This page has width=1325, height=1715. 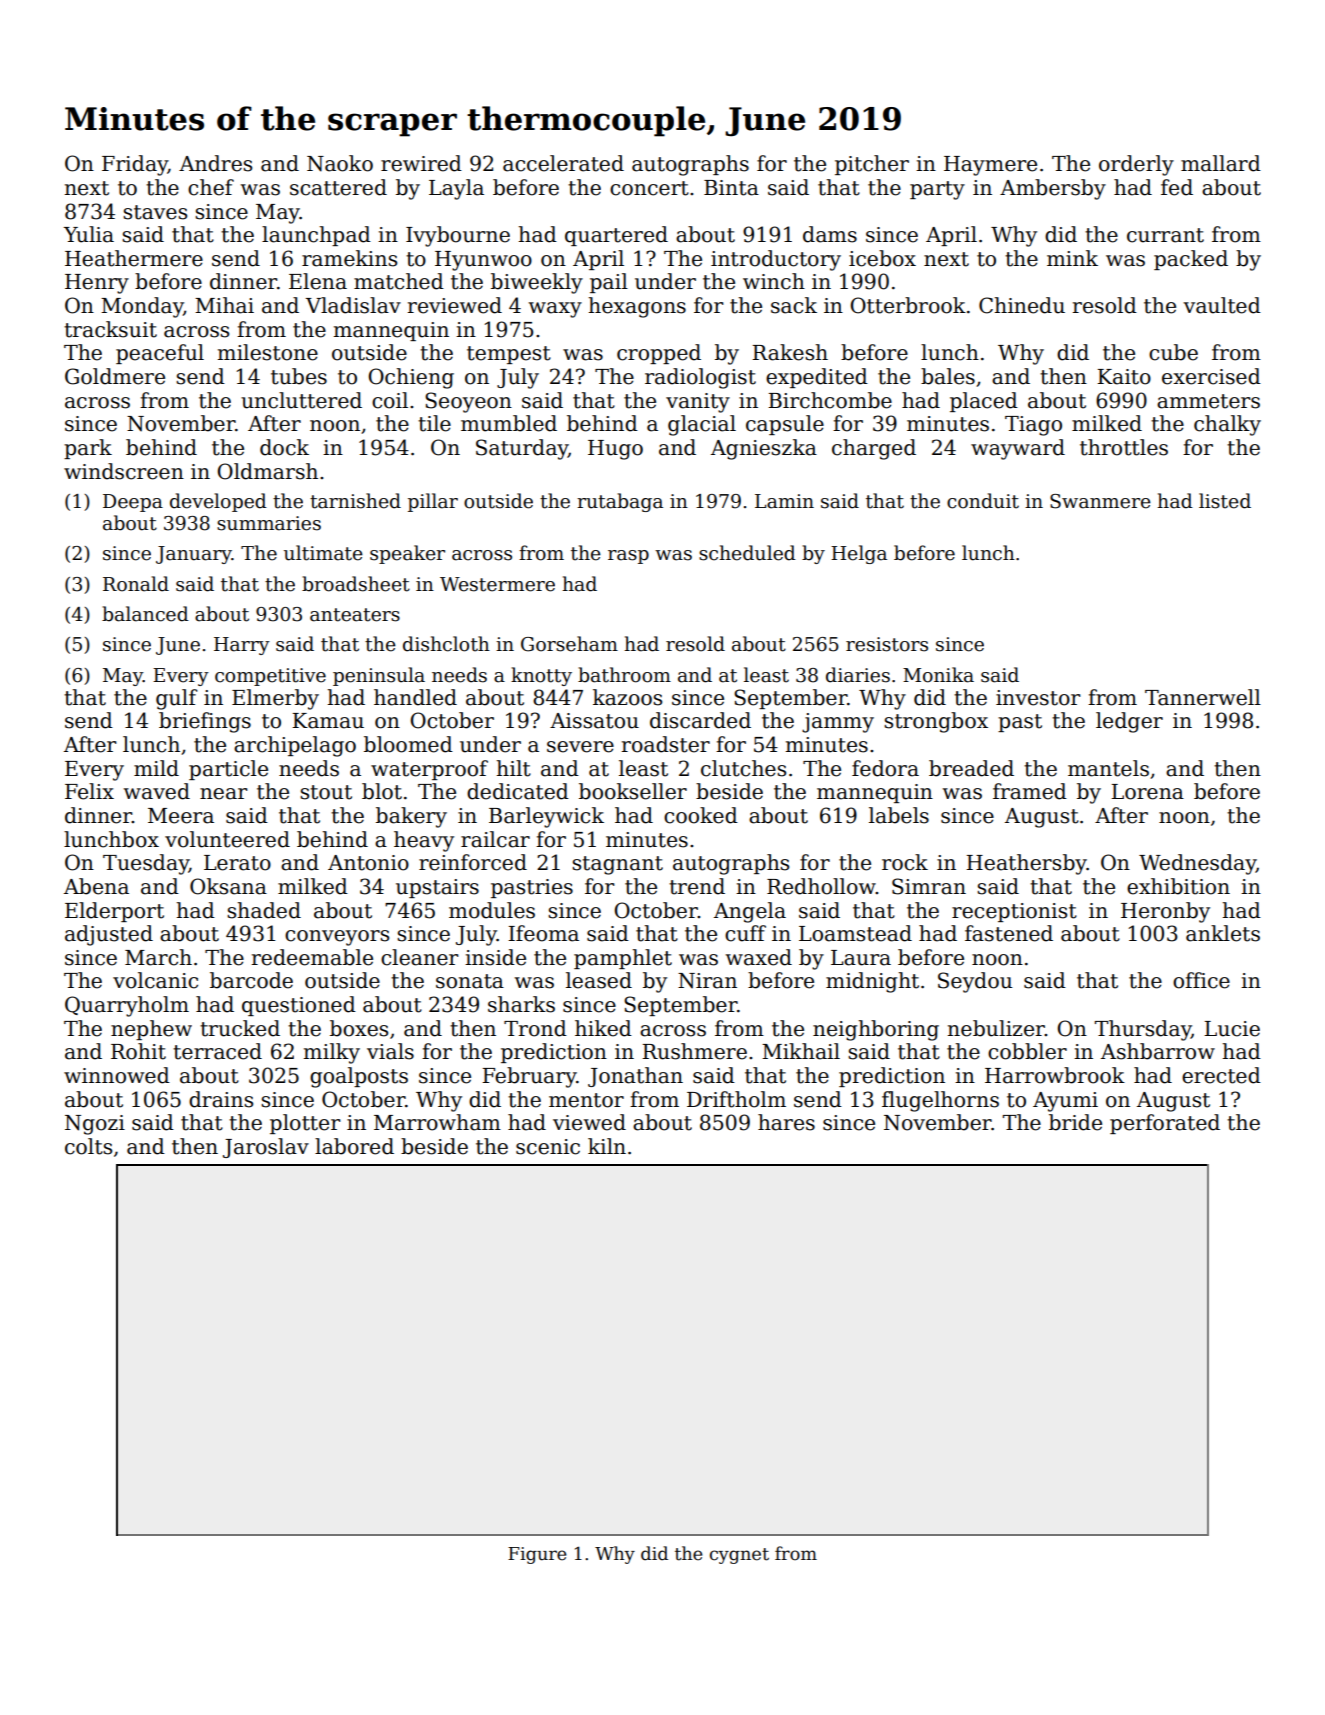 I want to click on Mikhail, so click(x=801, y=1051).
